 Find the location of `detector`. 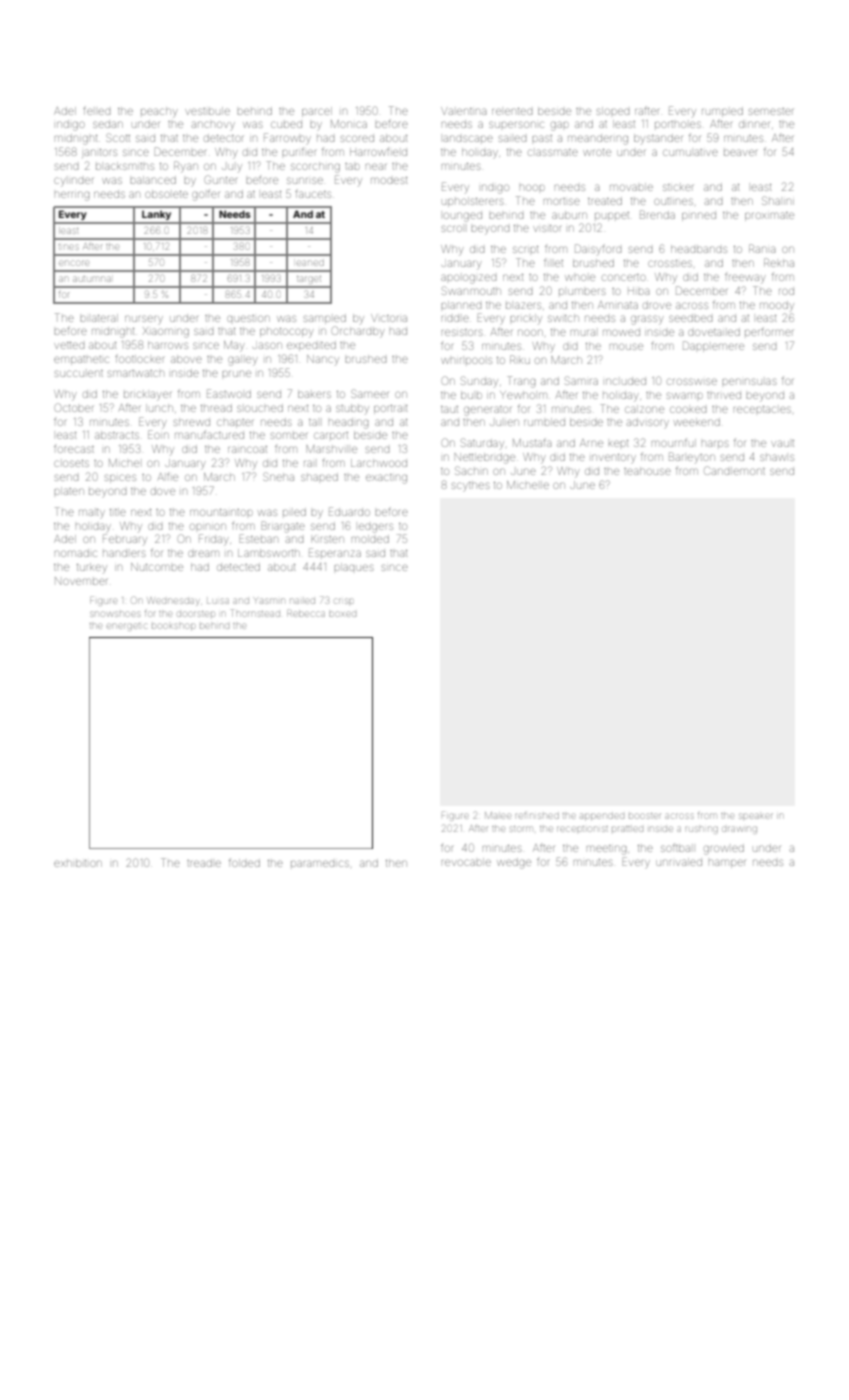

detector is located at coordinates (223, 138).
